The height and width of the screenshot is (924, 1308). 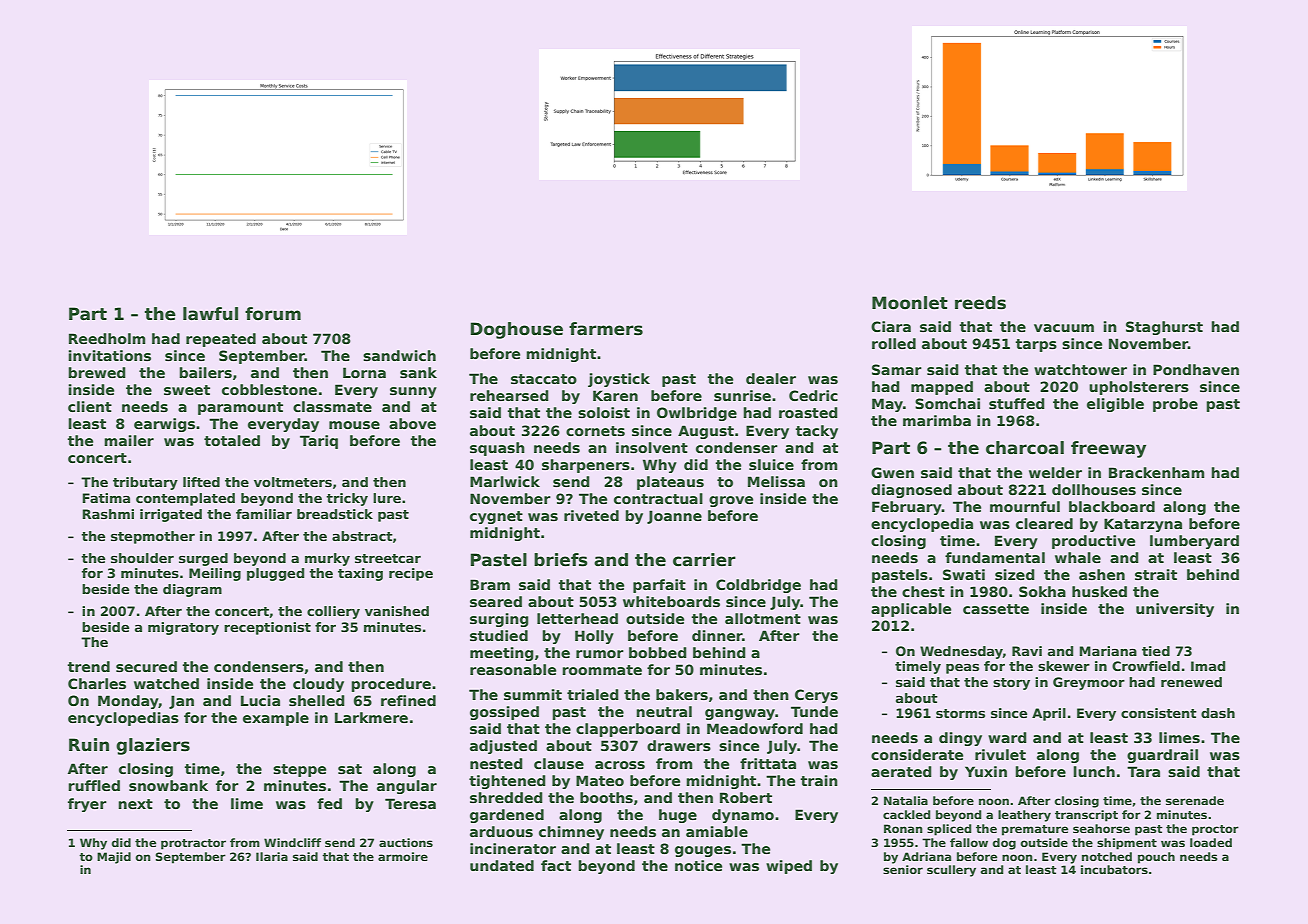 I want to click on example, so click(x=276, y=719).
